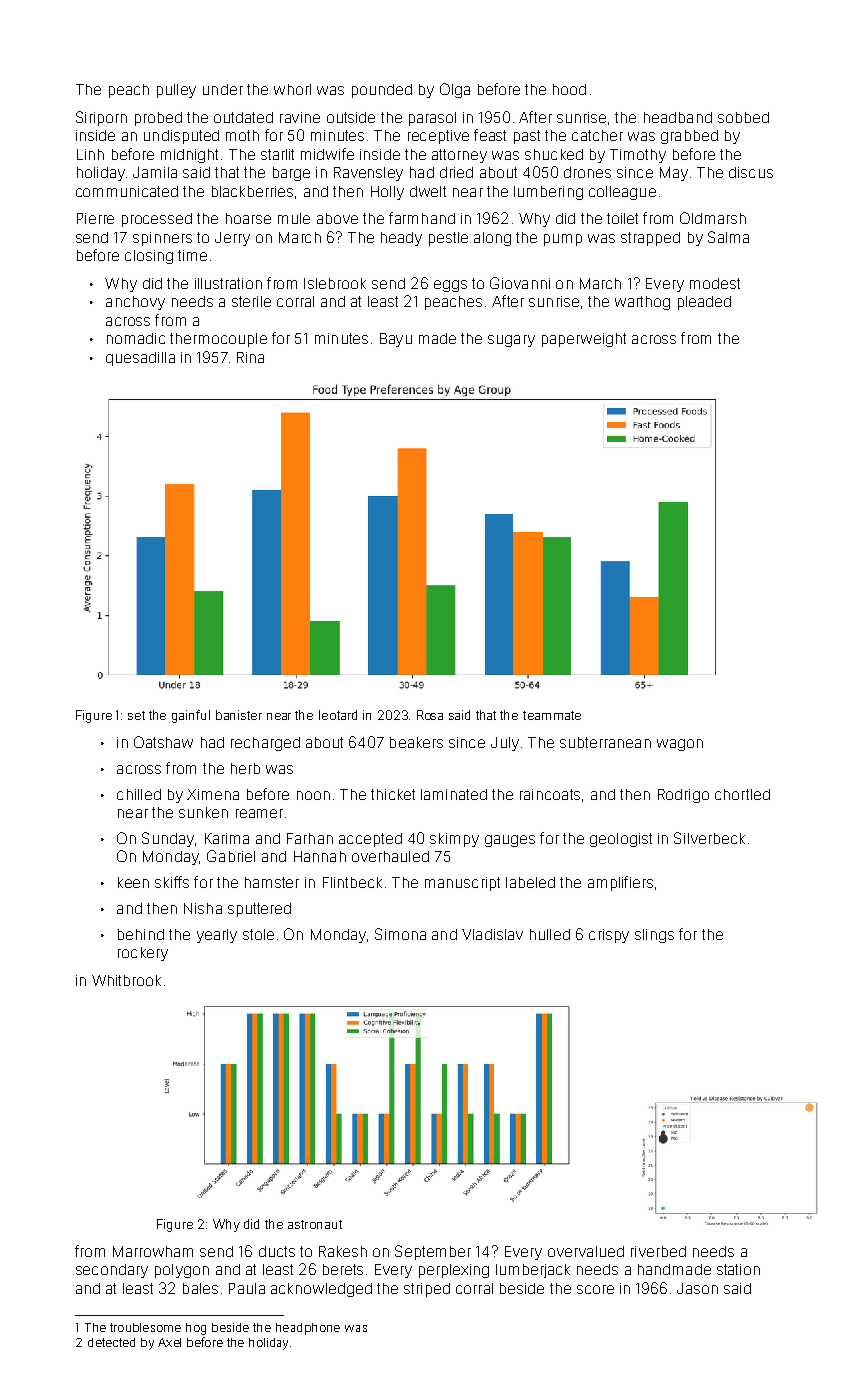 The width and height of the screenshot is (849, 1400). Describe the element at coordinates (191, 716) in the screenshot. I see `gainful` at that location.
